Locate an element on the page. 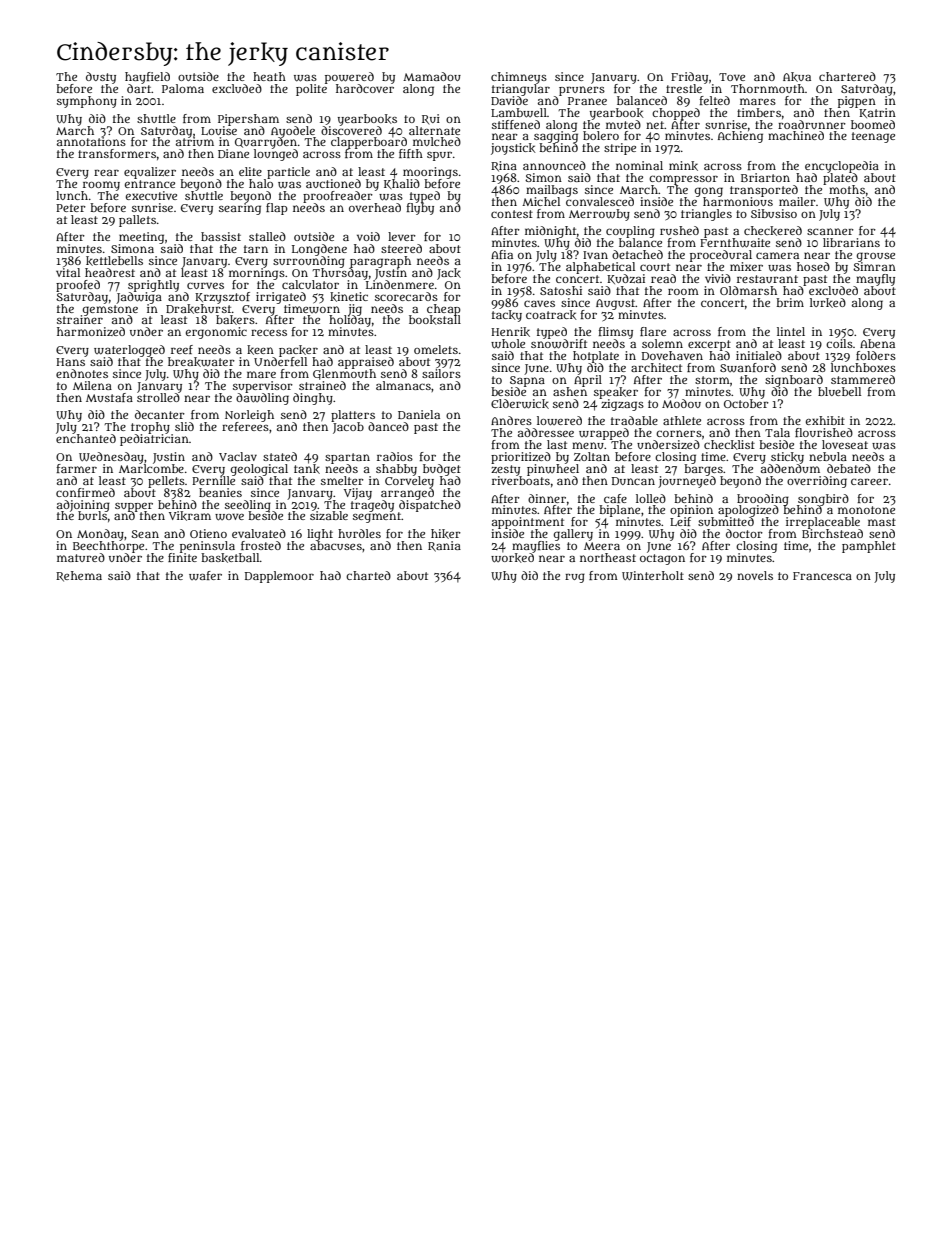 The image size is (952, 1233). confirmed is located at coordinates (85, 492).
